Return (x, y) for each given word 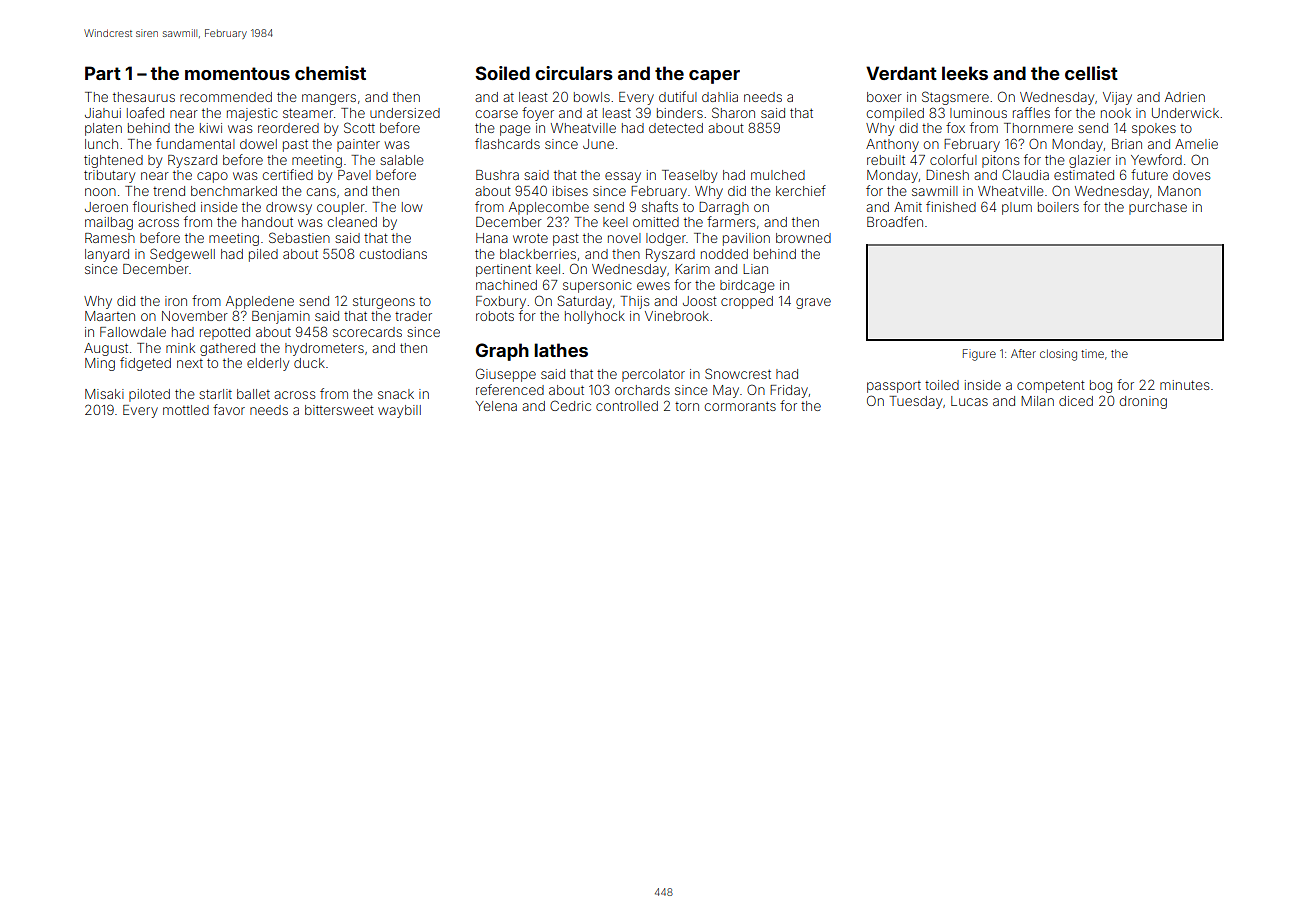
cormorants (740, 406)
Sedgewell (182, 255)
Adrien (1185, 97)
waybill (399, 411)
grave (813, 303)
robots (495, 316)
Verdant (901, 73)
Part (103, 73)
